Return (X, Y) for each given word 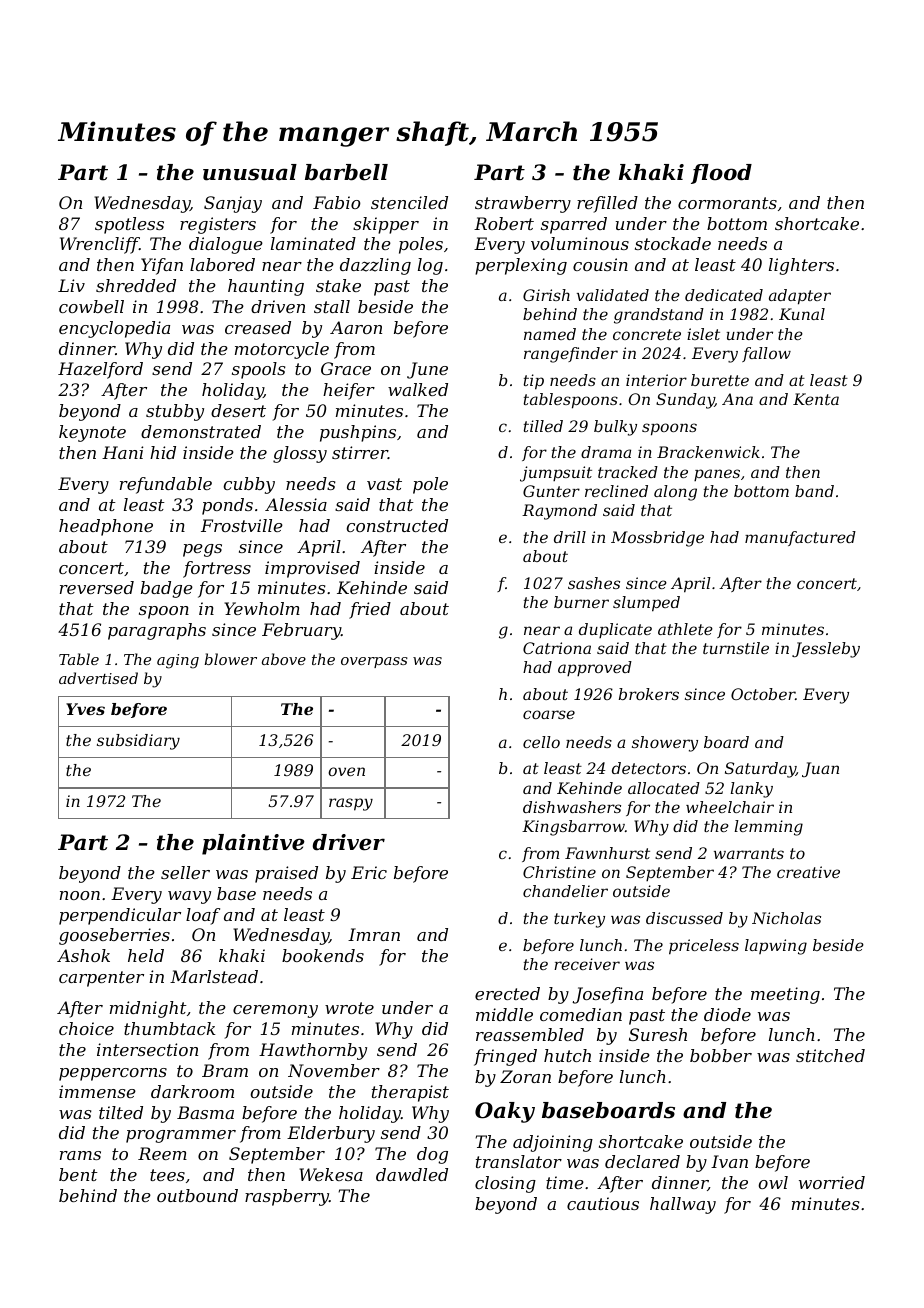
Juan (820, 769)
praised (286, 874)
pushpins (358, 433)
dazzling (375, 266)
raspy (351, 804)
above (284, 659)
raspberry (287, 1197)
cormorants (727, 203)
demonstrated (201, 431)
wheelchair (730, 807)
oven (346, 771)
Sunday (685, 401)
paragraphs (157, 631)
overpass (374, 662)
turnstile (736, 648)
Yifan (162, 266)
